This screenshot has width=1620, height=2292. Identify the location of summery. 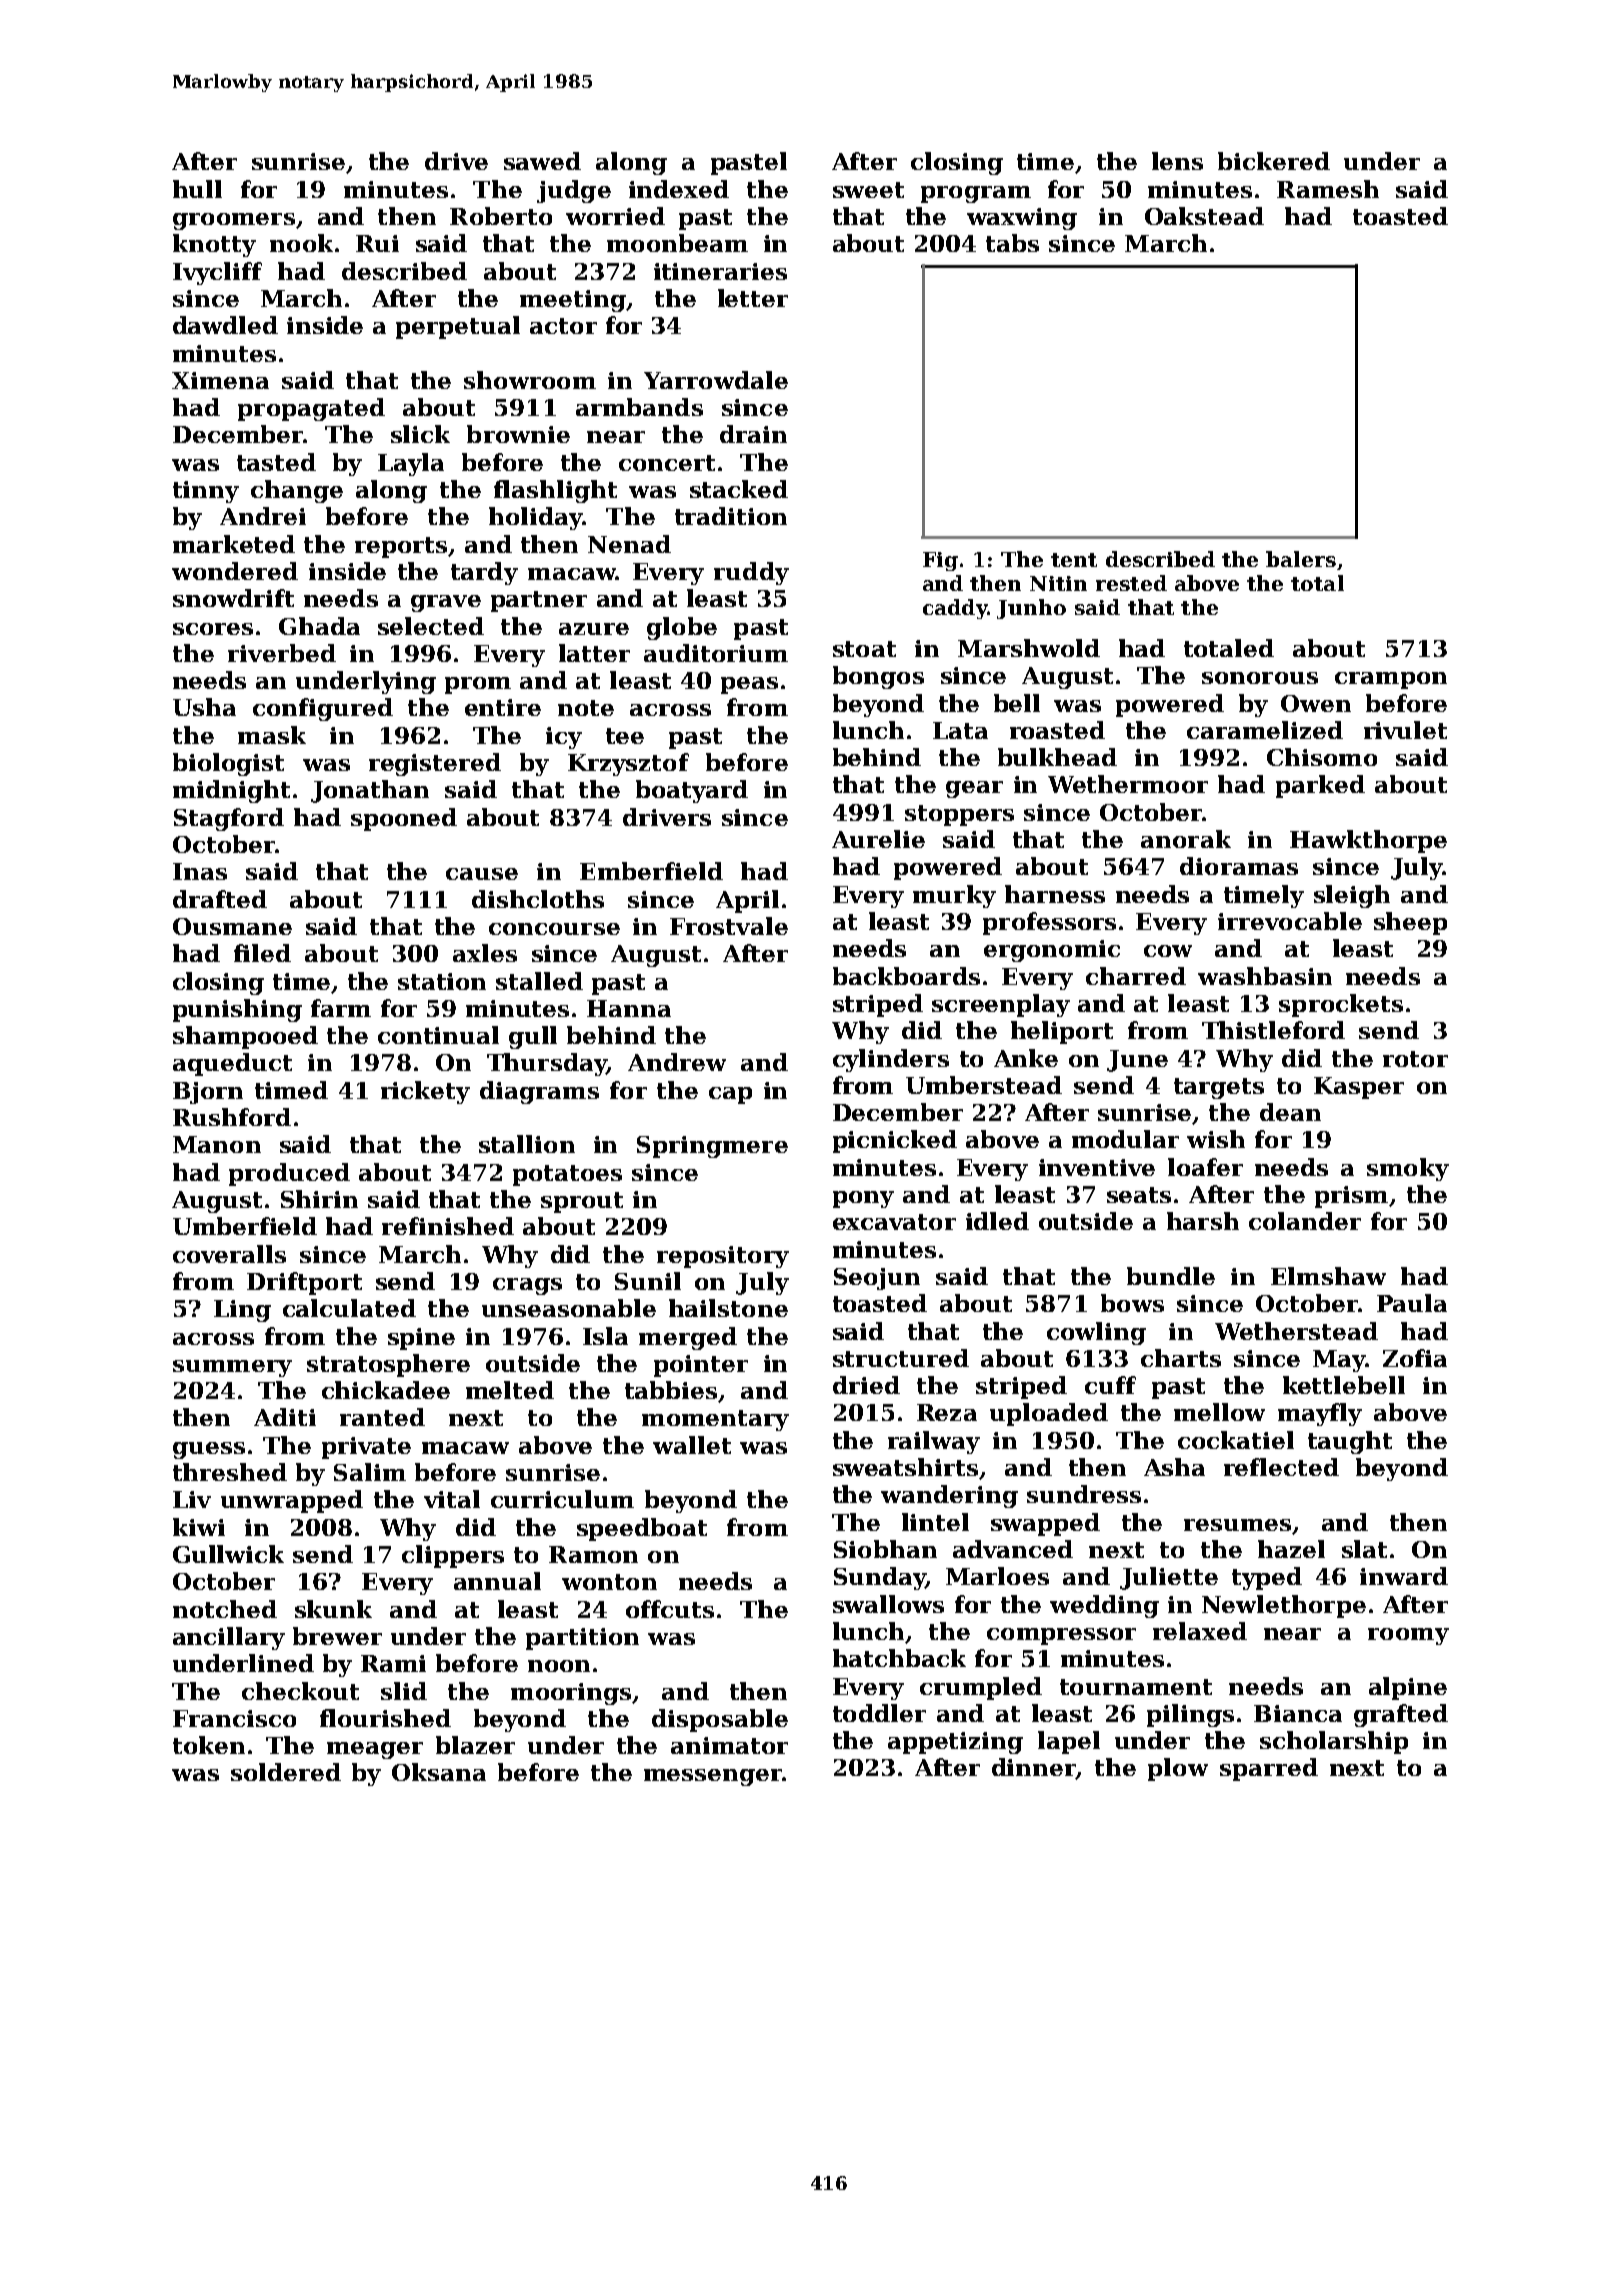
(232, 1368).
